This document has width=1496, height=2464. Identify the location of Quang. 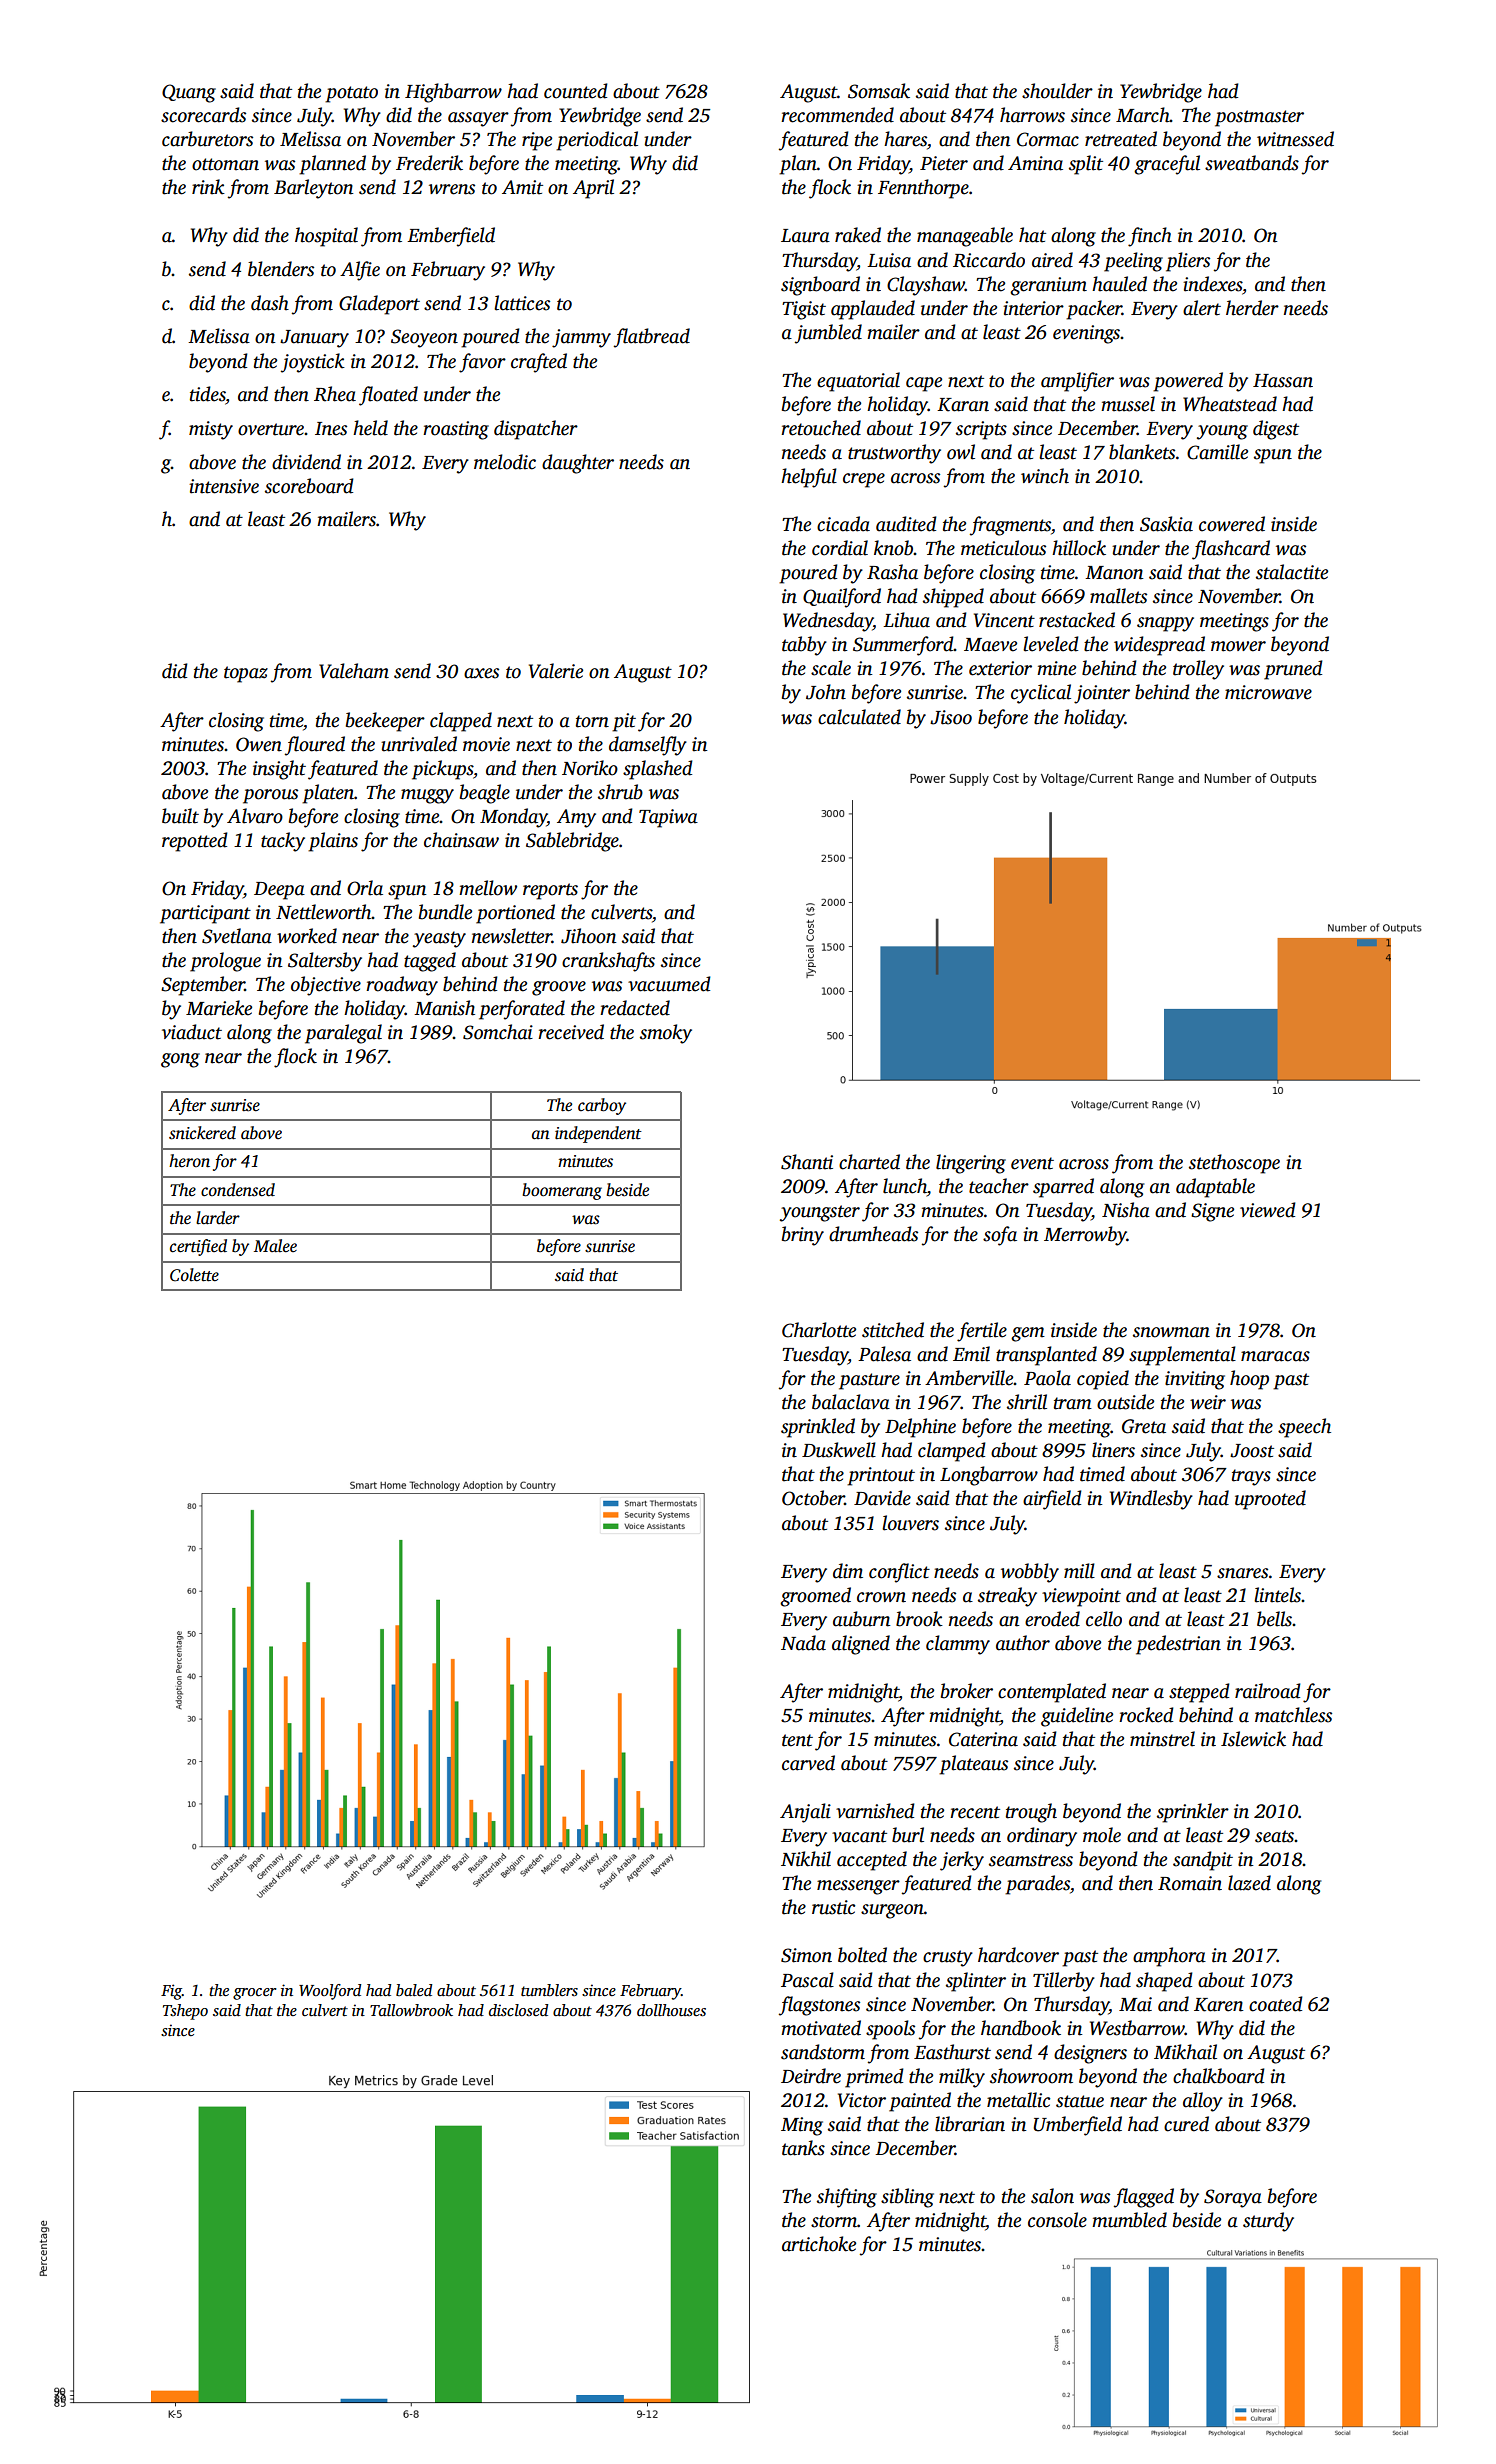
(189, 93).
